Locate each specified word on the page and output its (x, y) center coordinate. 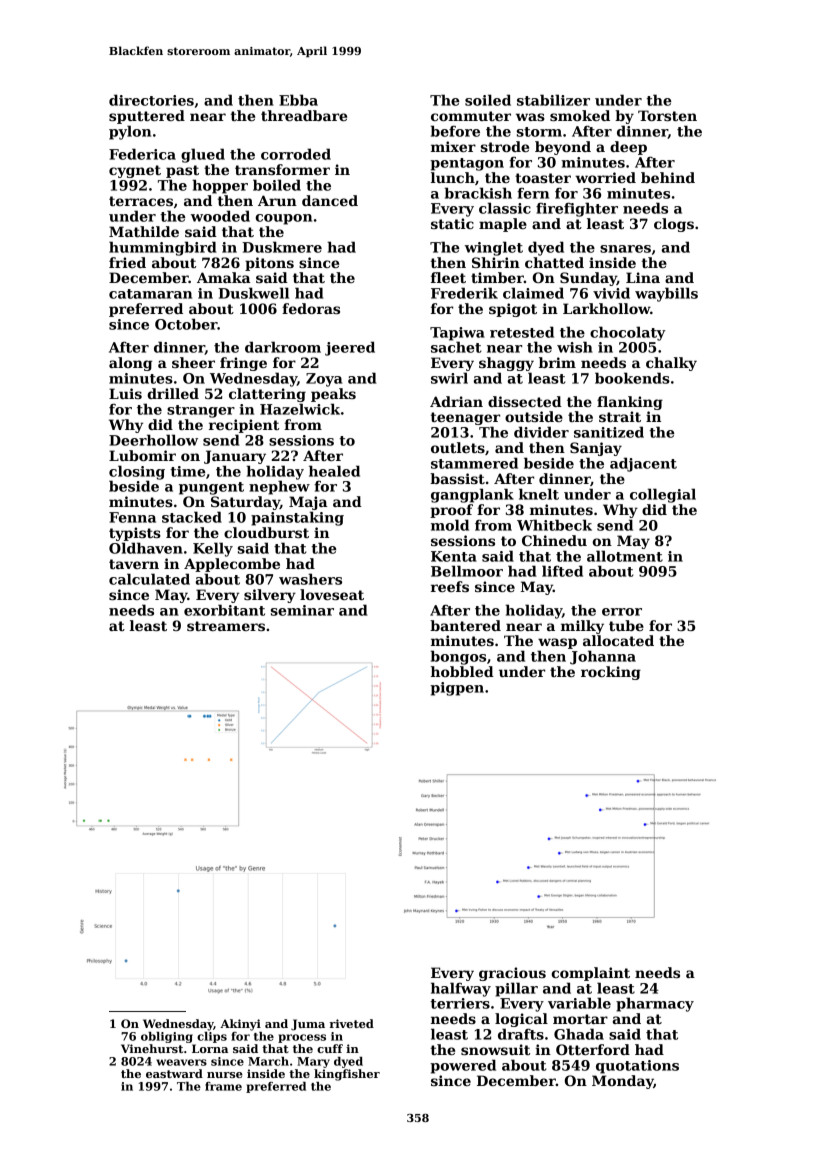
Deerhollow (153, 440)
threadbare (304, 115)
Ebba (298, 100)
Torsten (667, 115)
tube (626, 625)
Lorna (210, 1048)
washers (310, 579)
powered (463, 1066)
